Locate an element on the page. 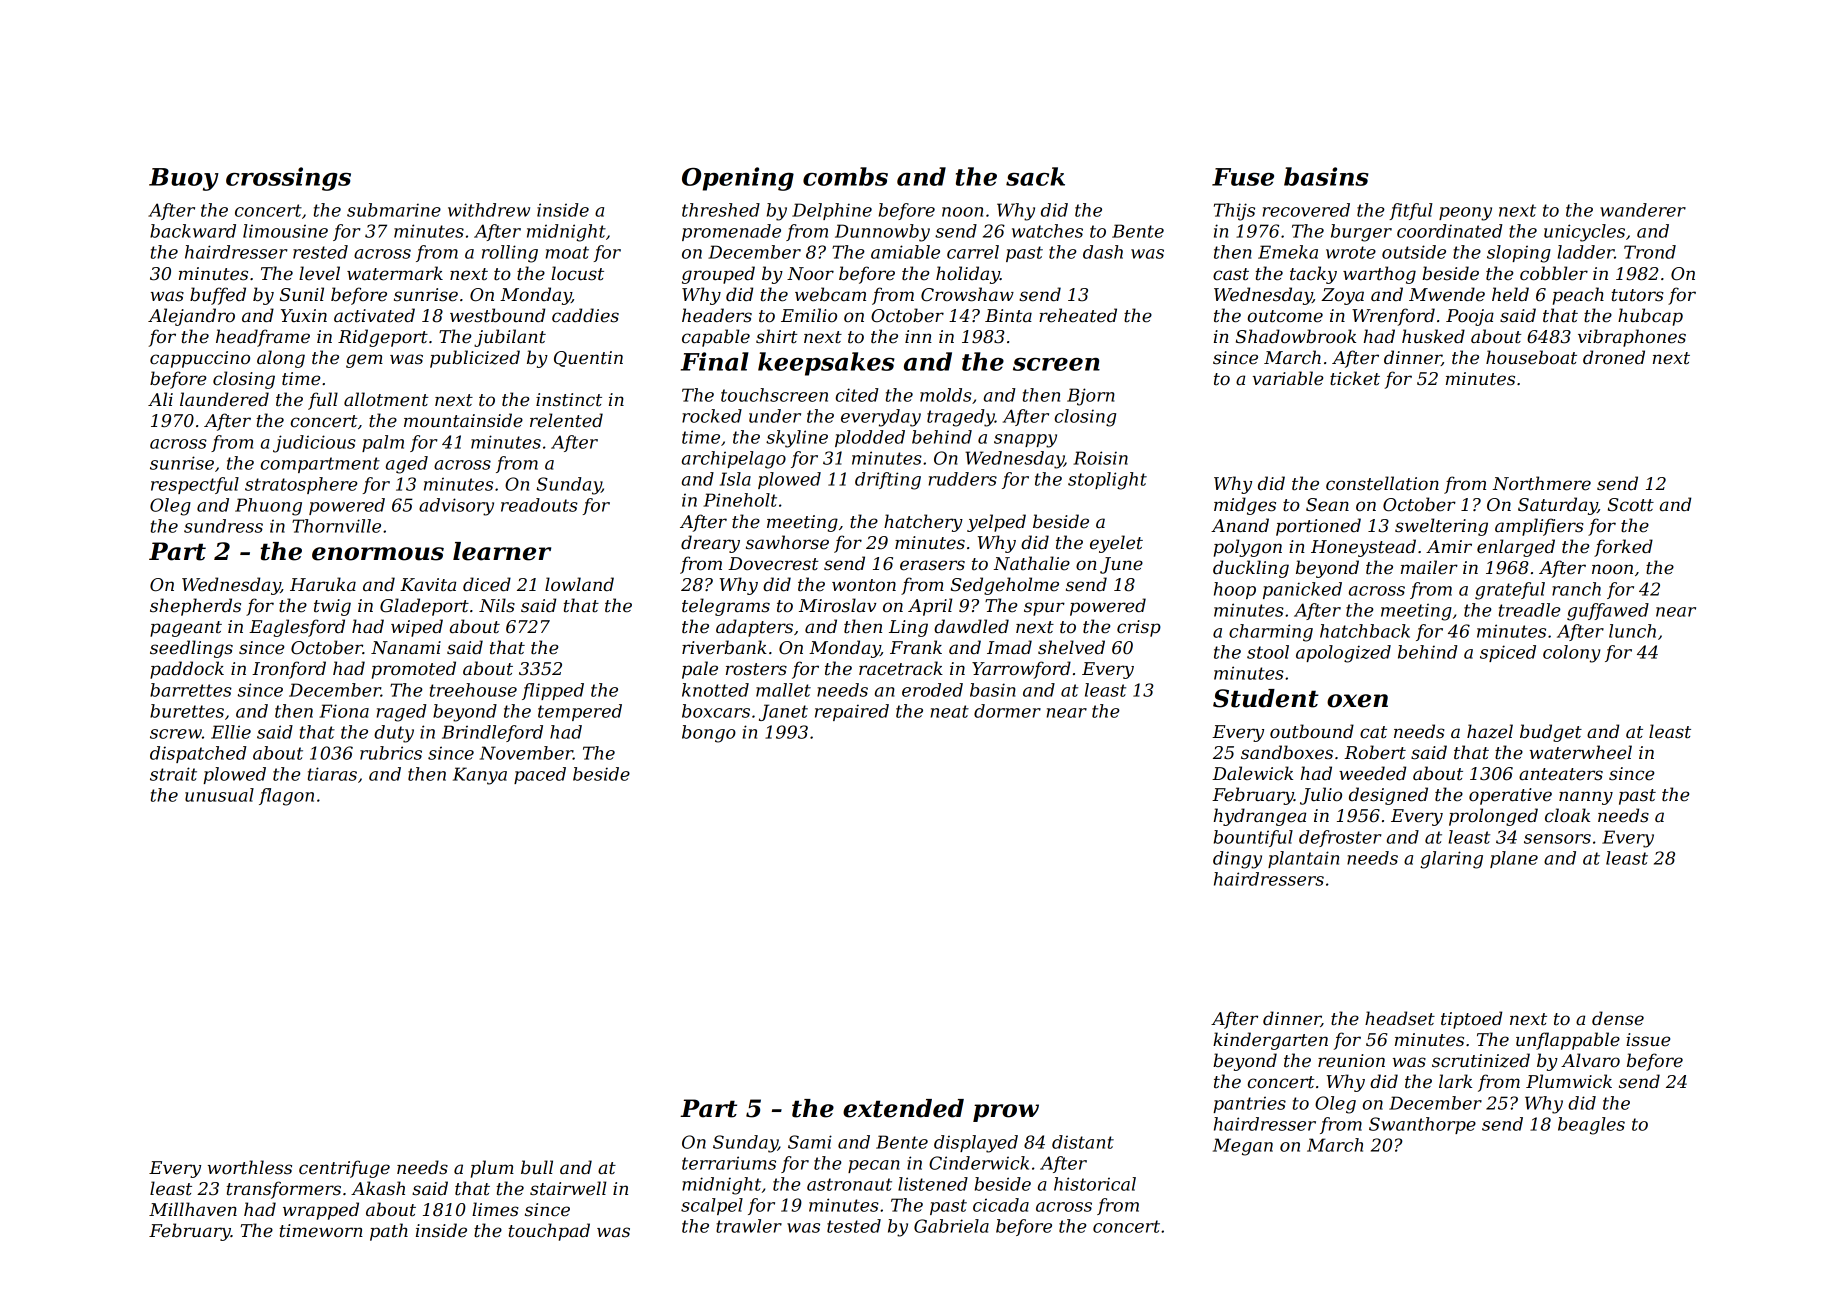  watches is located at coordinates (1047, 231).
